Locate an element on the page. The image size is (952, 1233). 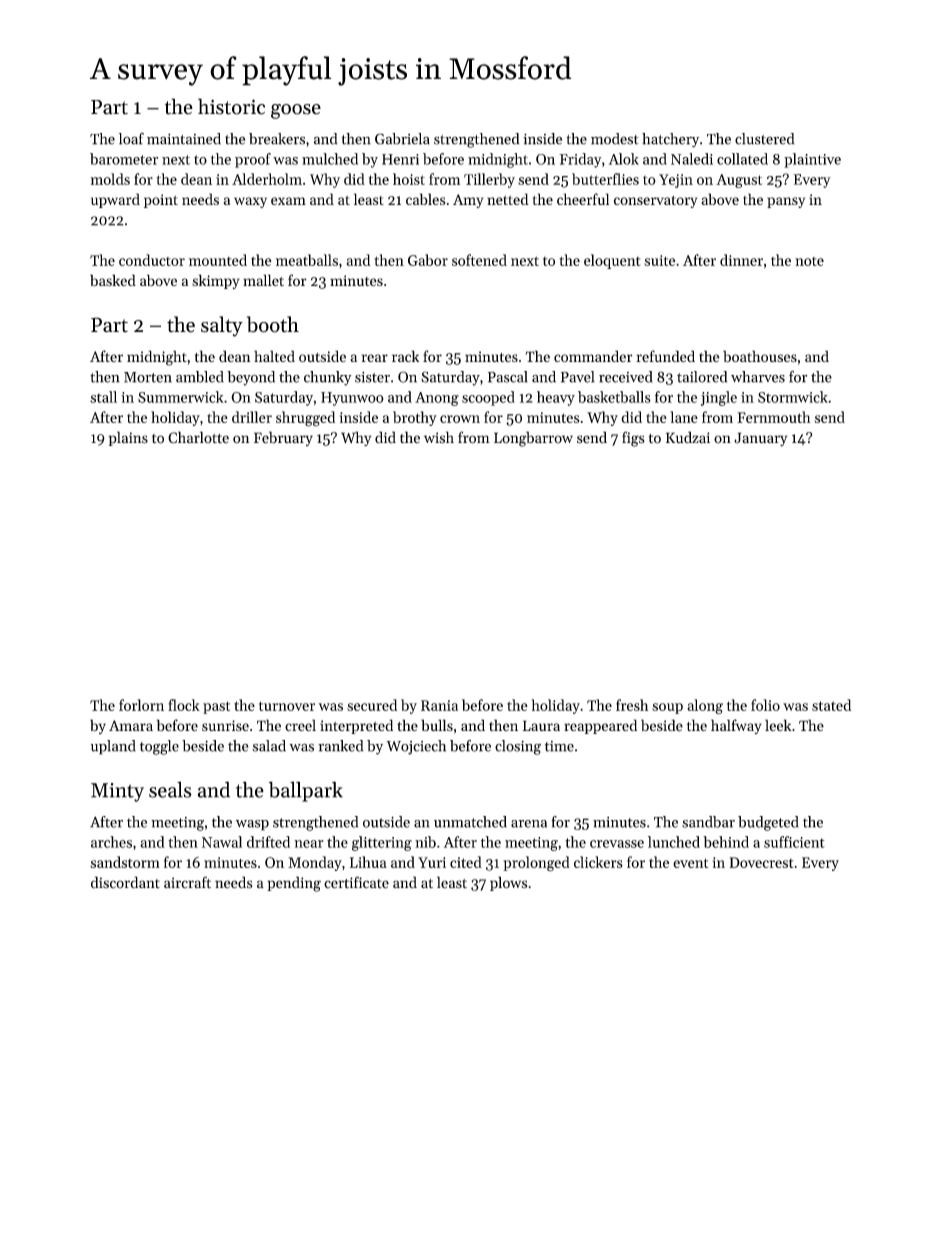
stall is located at coordinates (103, 397).
